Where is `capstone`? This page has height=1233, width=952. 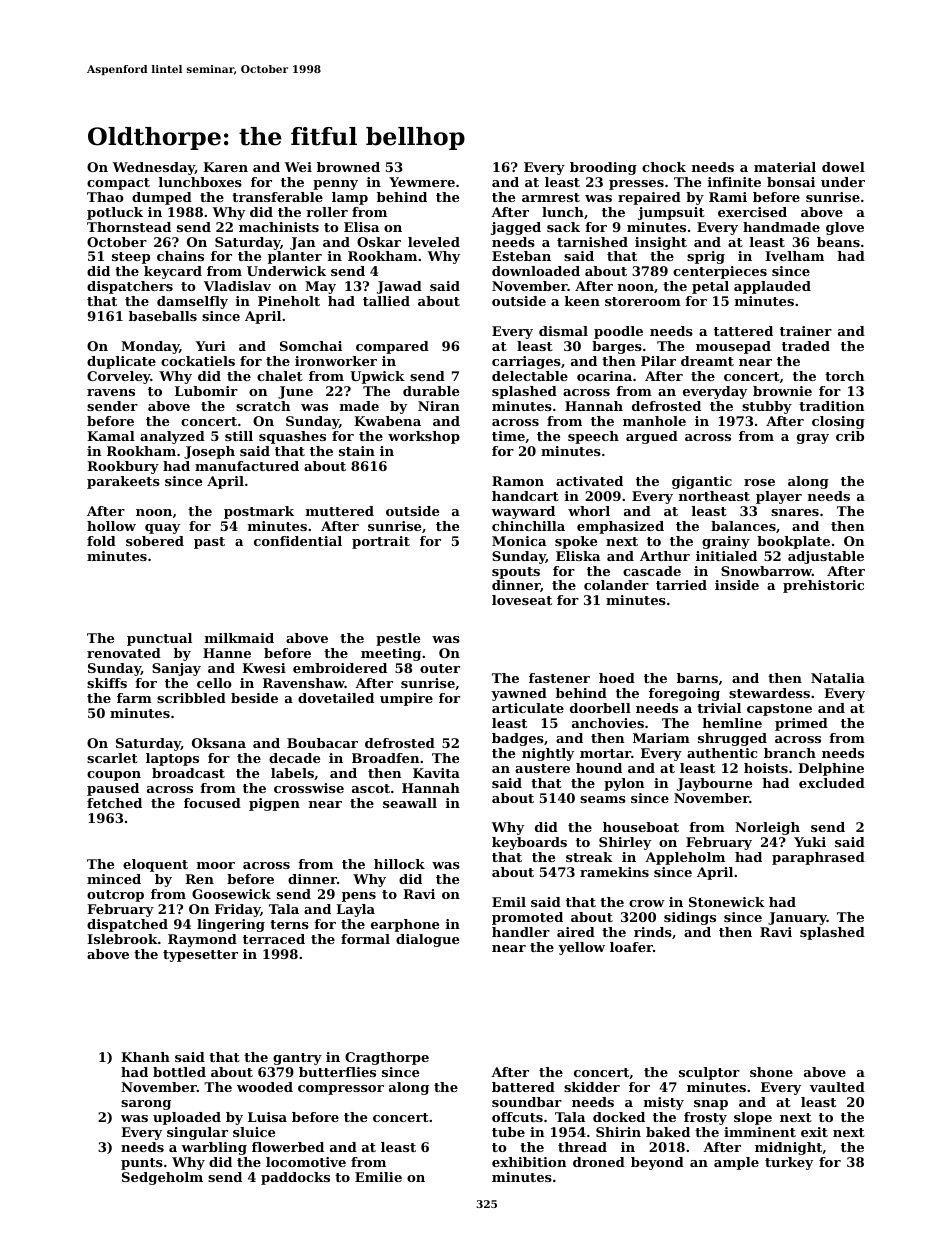 capstone is located at coordinates (779, 710).
